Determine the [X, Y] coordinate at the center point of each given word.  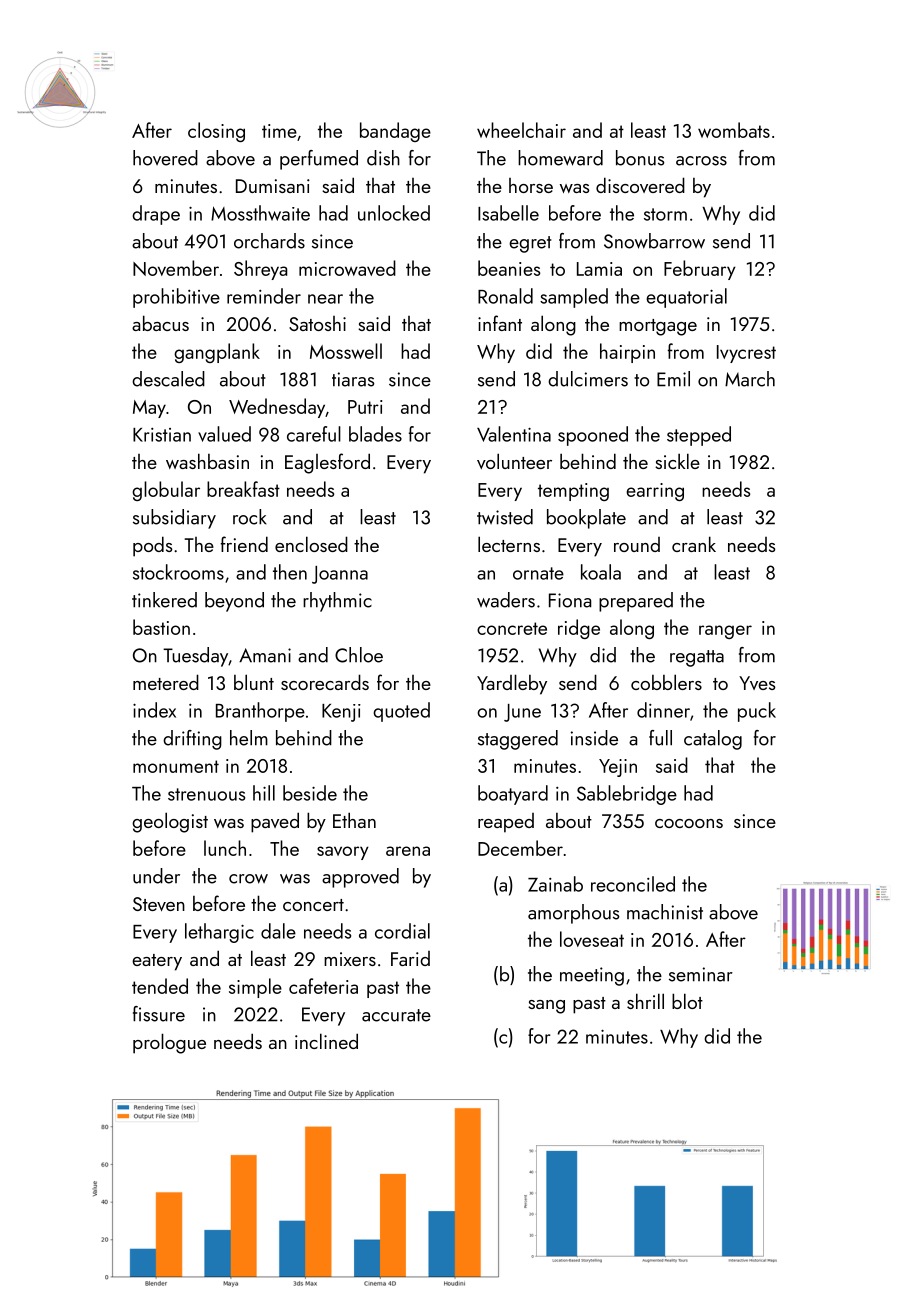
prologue [169, 1043]
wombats [734, 130]
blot [687, 1001]
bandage [395, 132]
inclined [326, 1041]
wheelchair [521, 130]
